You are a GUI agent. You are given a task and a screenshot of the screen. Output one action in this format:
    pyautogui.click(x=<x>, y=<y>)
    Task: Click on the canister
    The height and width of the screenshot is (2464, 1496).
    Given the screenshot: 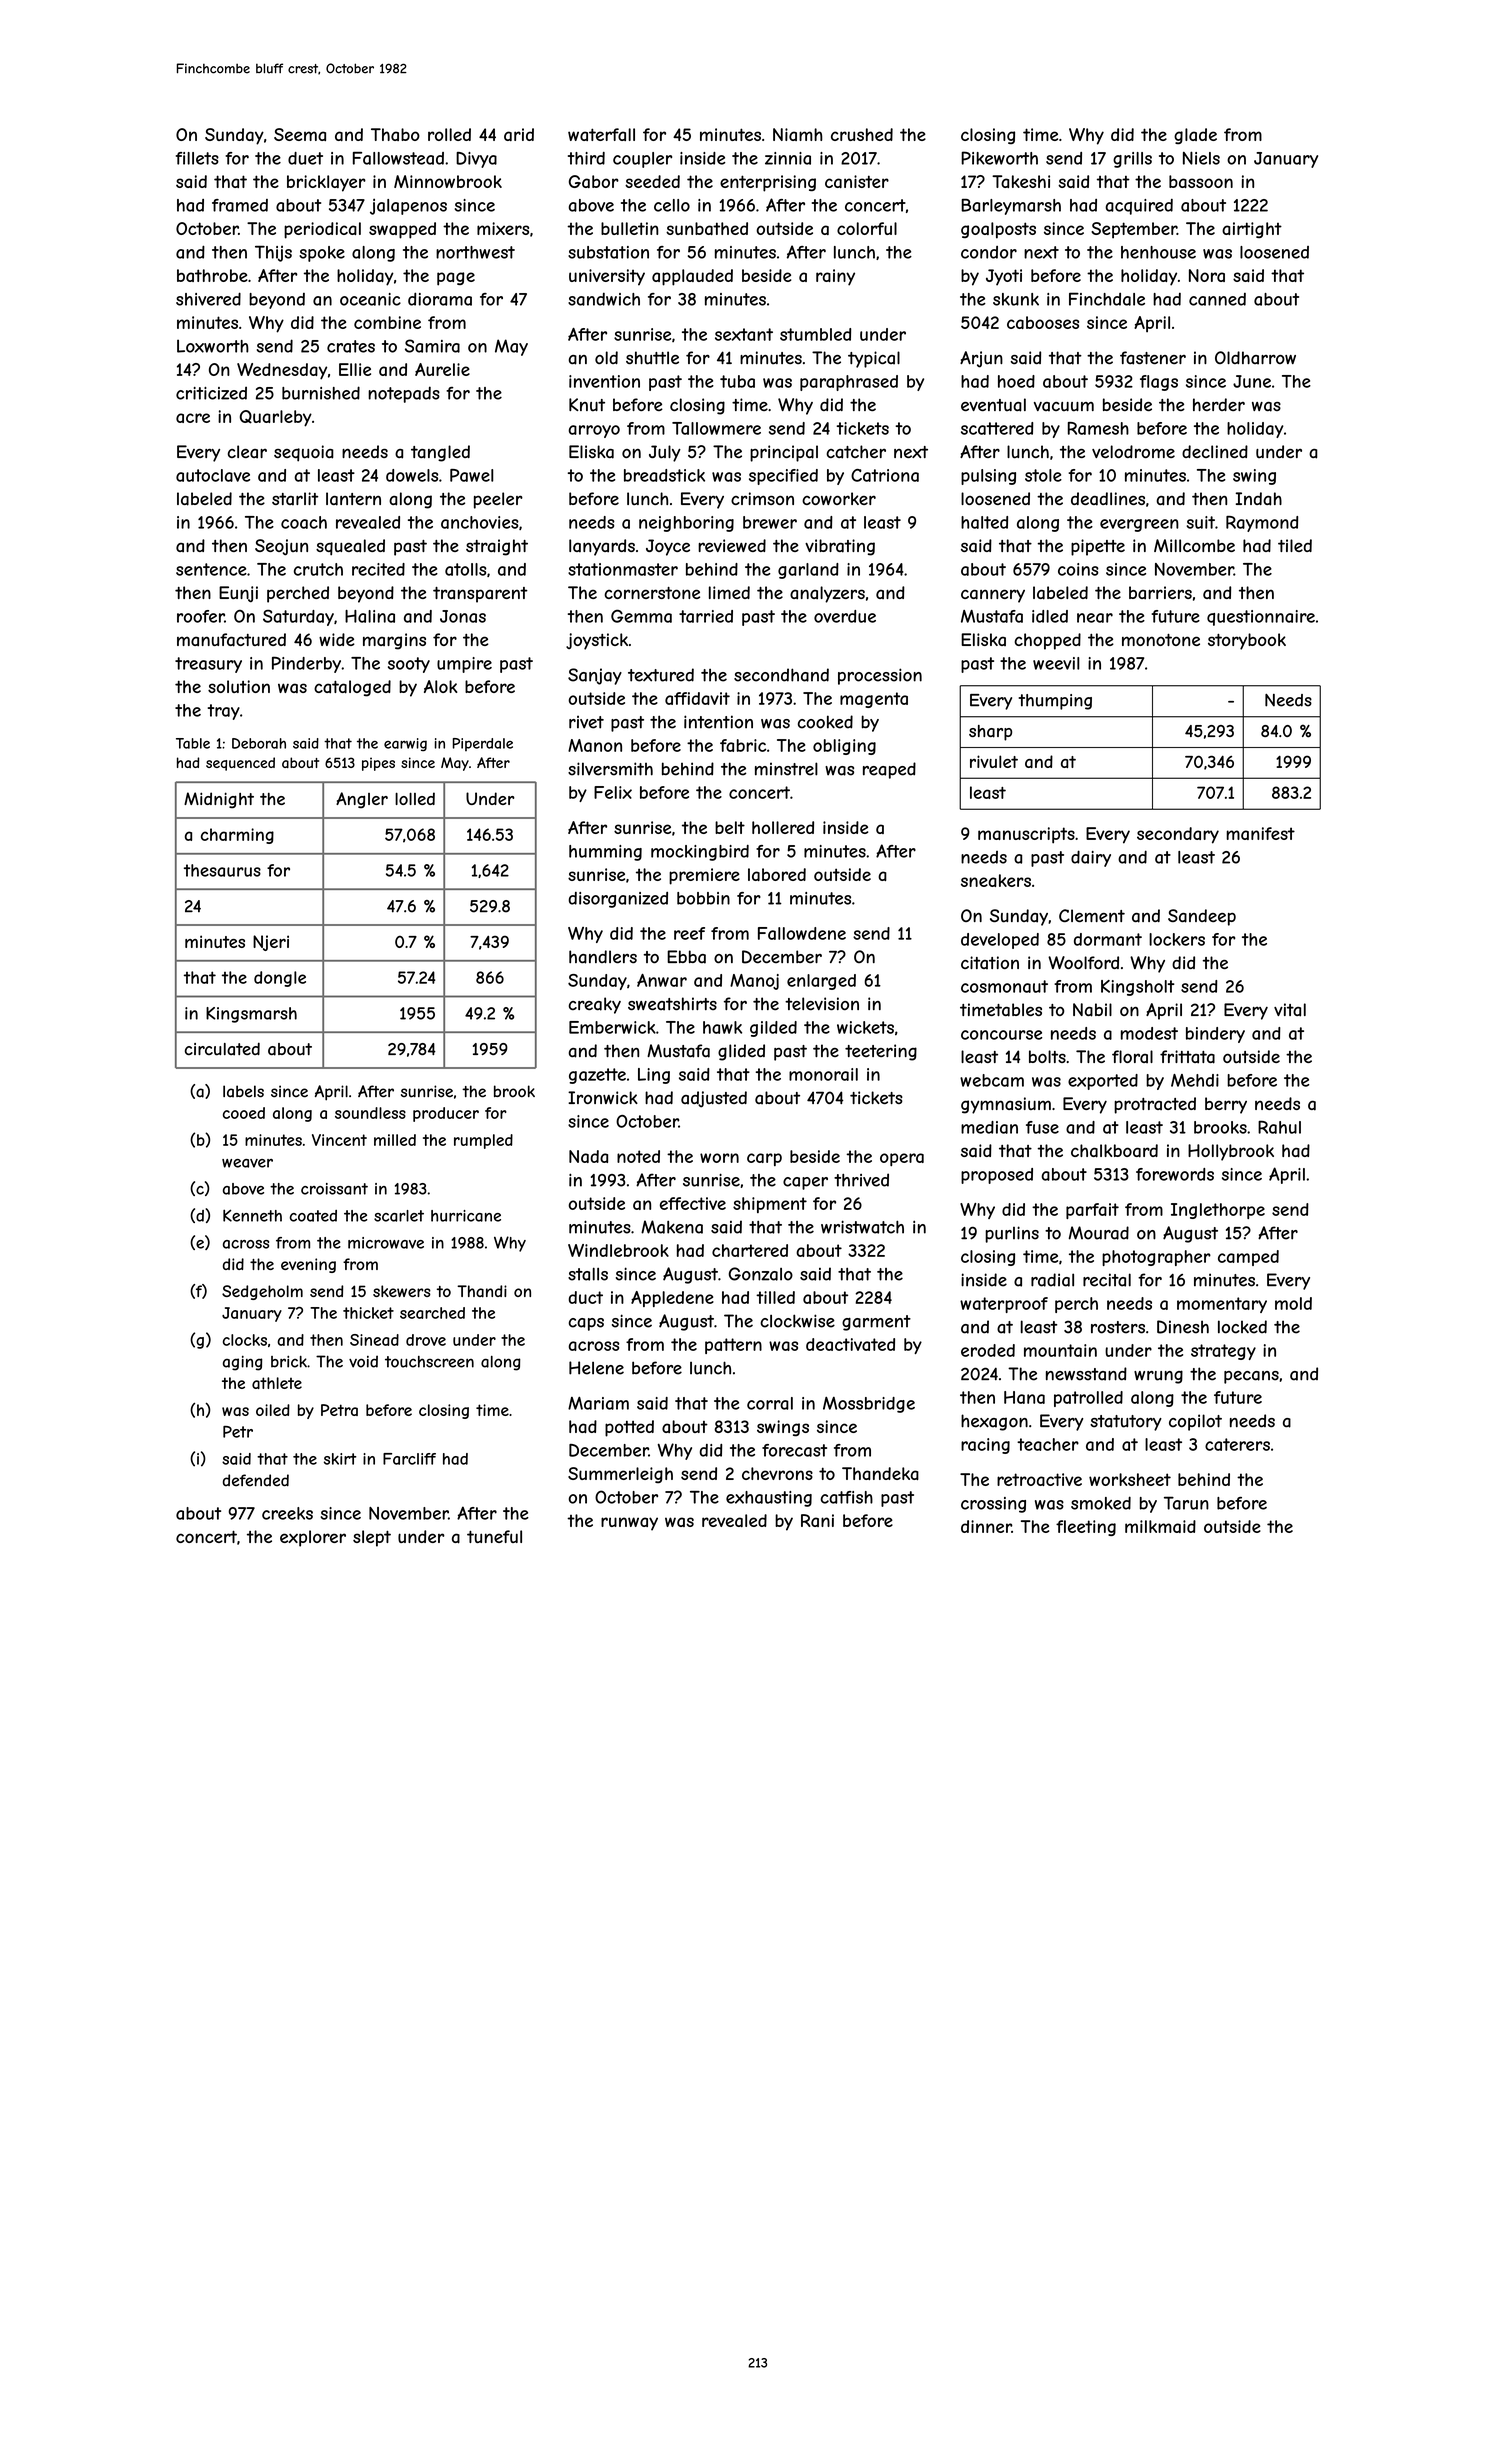 What is the action you would take?
    pyautogui.click(x=857, y=181)
